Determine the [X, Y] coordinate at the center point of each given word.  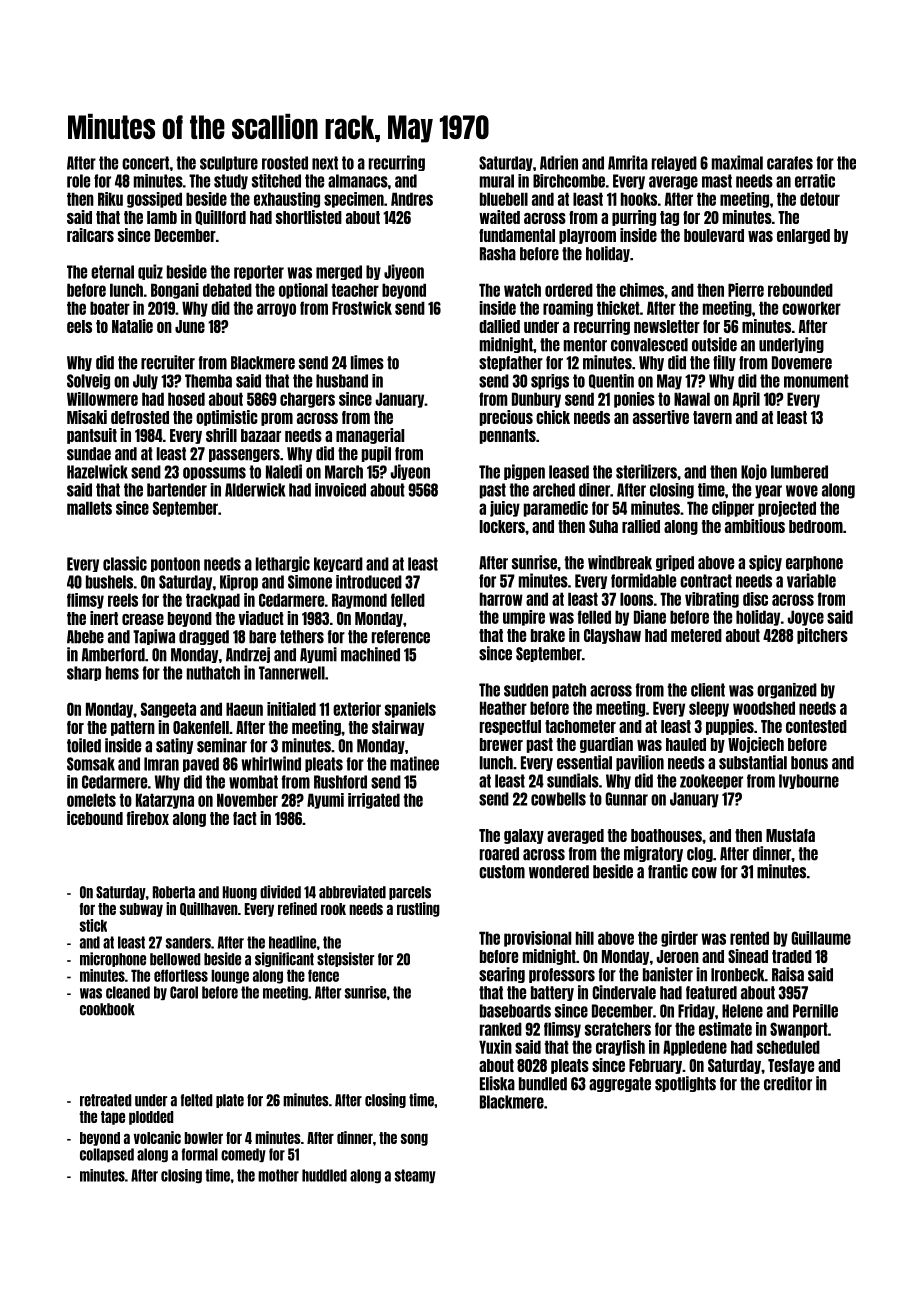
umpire [524, 618]
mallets [89, 508]
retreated [105, 1100]
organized [787, 691]
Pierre [746, 290]
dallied [499, 326]
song [414, 1139]
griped [675, 563]
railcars [90, 235]
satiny [174, 746]
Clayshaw [612, 636]
